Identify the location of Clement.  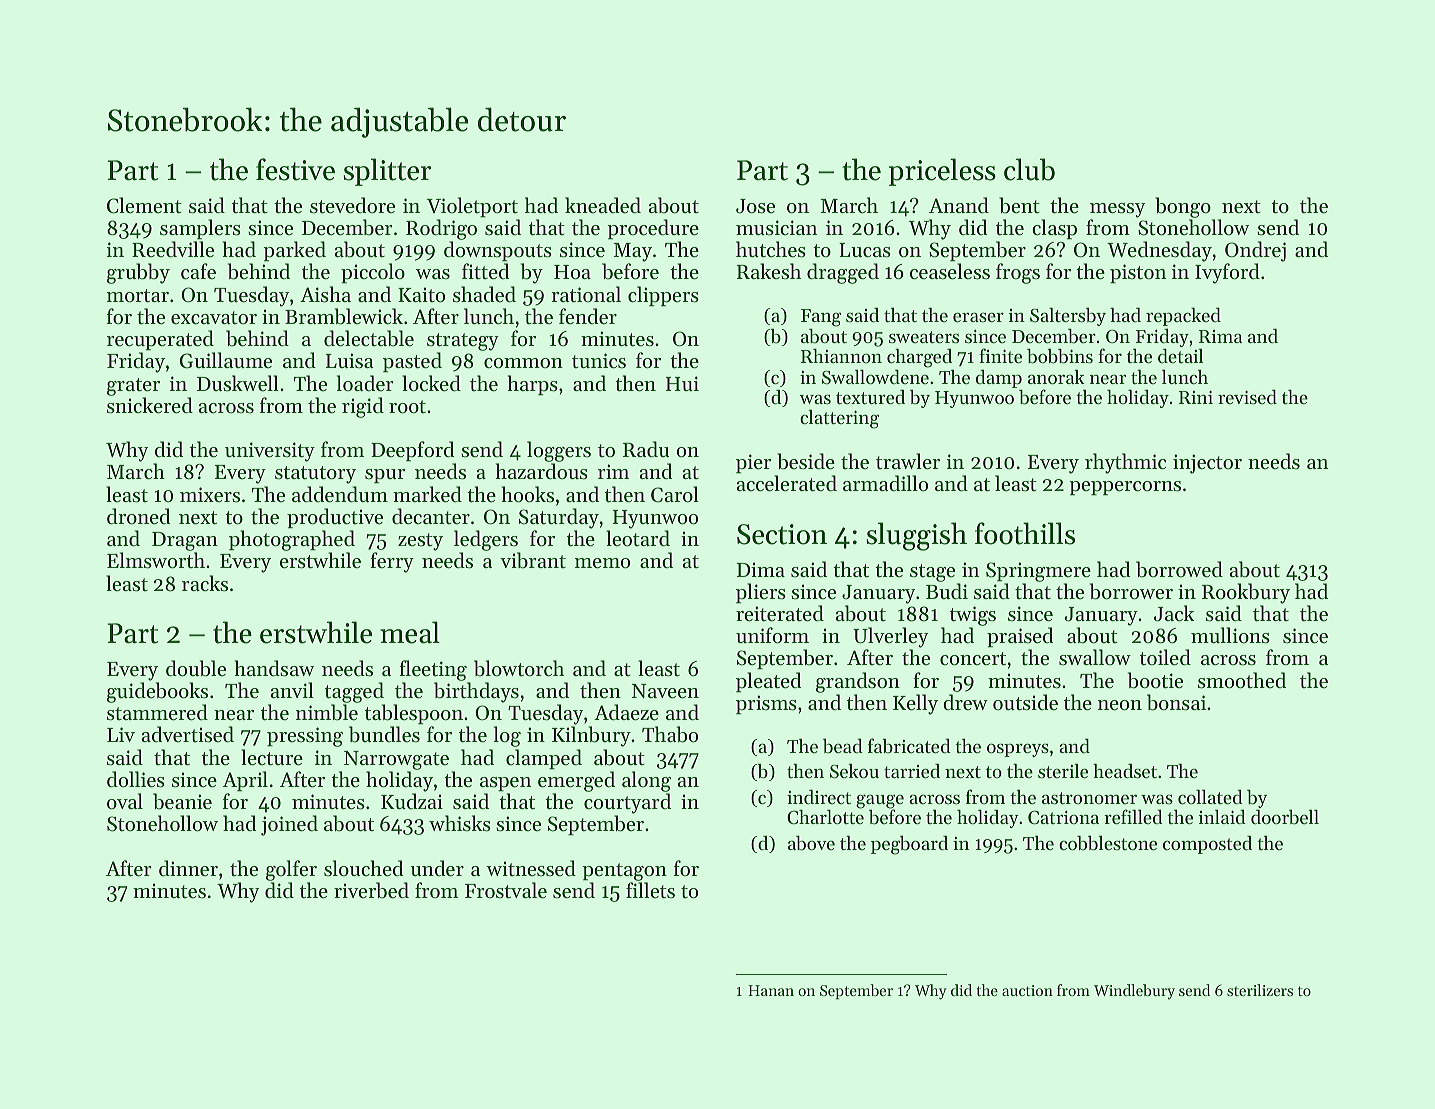
(144, 205).
